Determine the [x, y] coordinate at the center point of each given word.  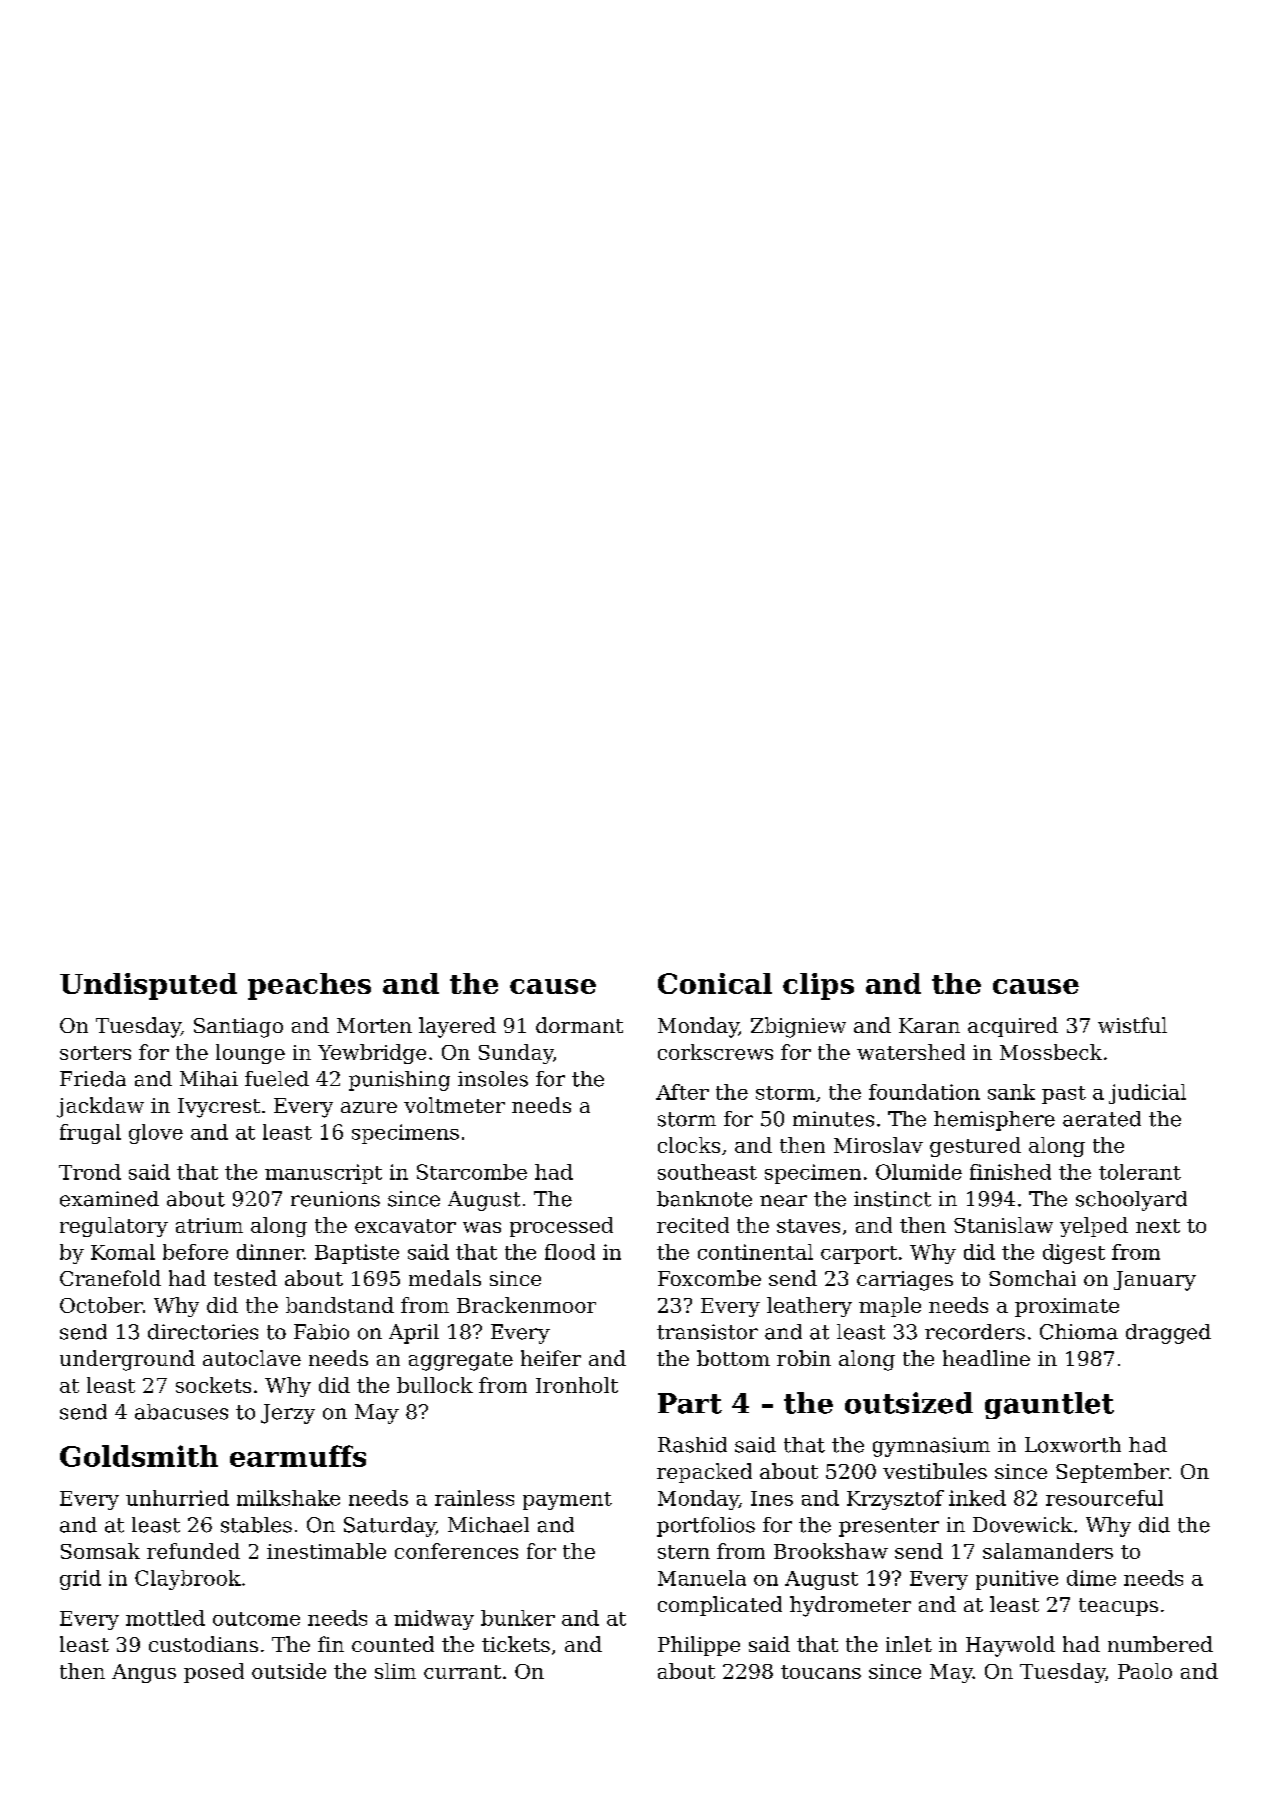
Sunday [516, 1054]
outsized [909, 1403]
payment [567, 1501]
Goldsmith [139, 1456]
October [101, 1305]
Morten [374, 1025]
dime [1091, 1578]
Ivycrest [219, 1108]
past [1064, 1095]
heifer [551, 1358]
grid [80, 1580]
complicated [720, 1606]
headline [986, 1358]
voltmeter [454, 1105]
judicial [1147, 1094]
